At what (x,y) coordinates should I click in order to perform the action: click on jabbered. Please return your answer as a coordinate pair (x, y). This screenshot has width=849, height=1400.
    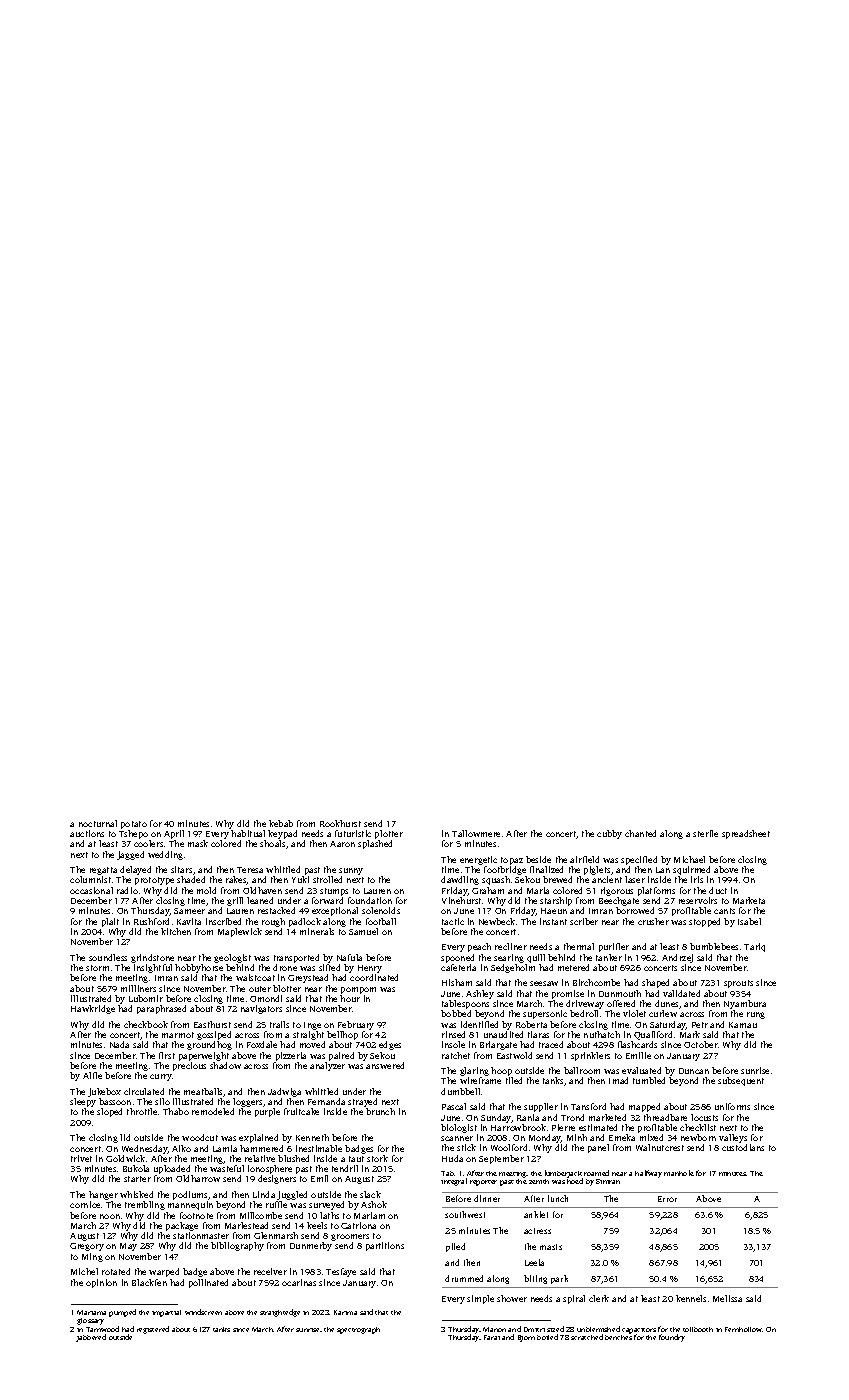
    Looking at the image, I should click on (91, 1338).
